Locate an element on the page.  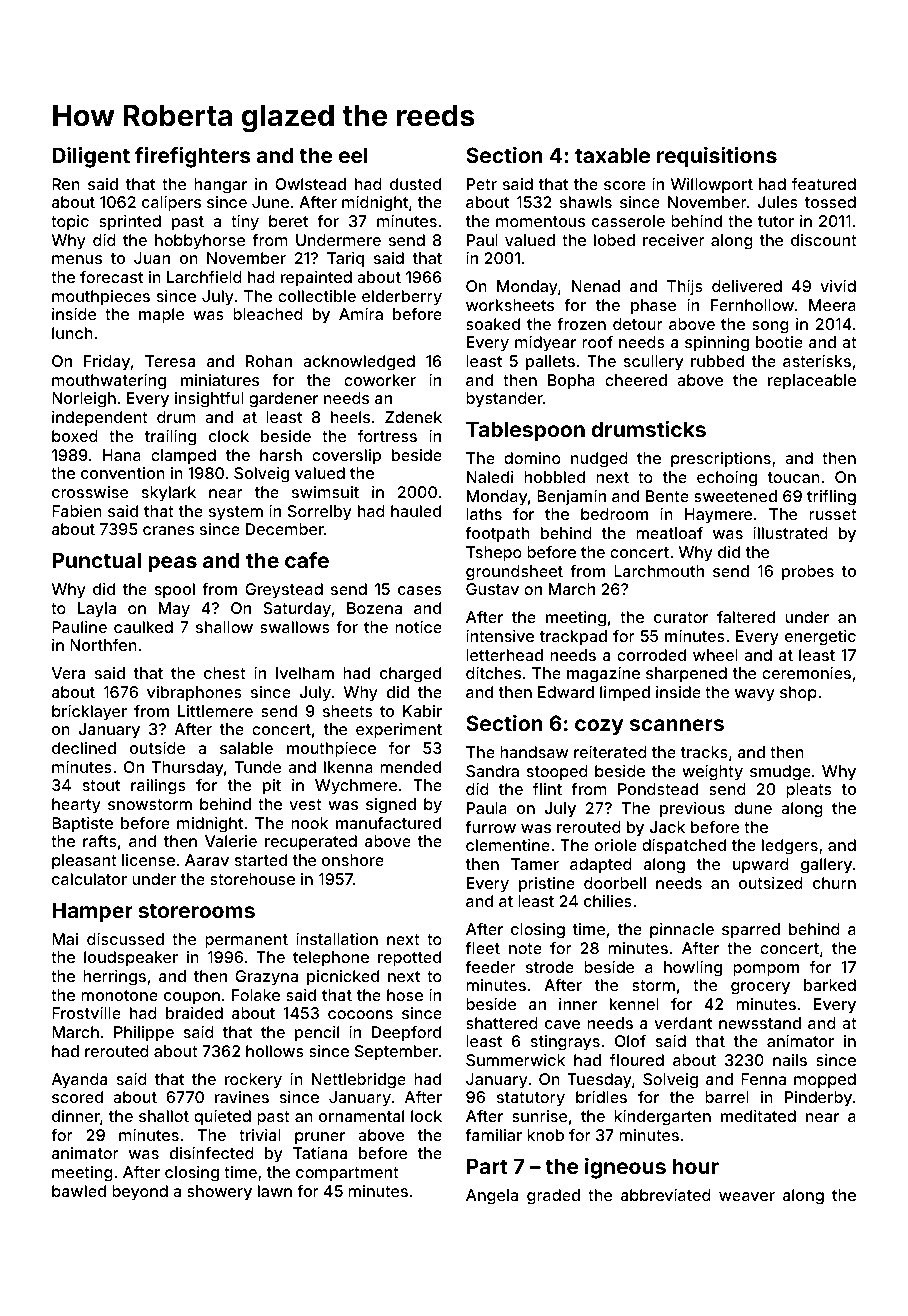
Valerie is located at coordinates (231, 841).
